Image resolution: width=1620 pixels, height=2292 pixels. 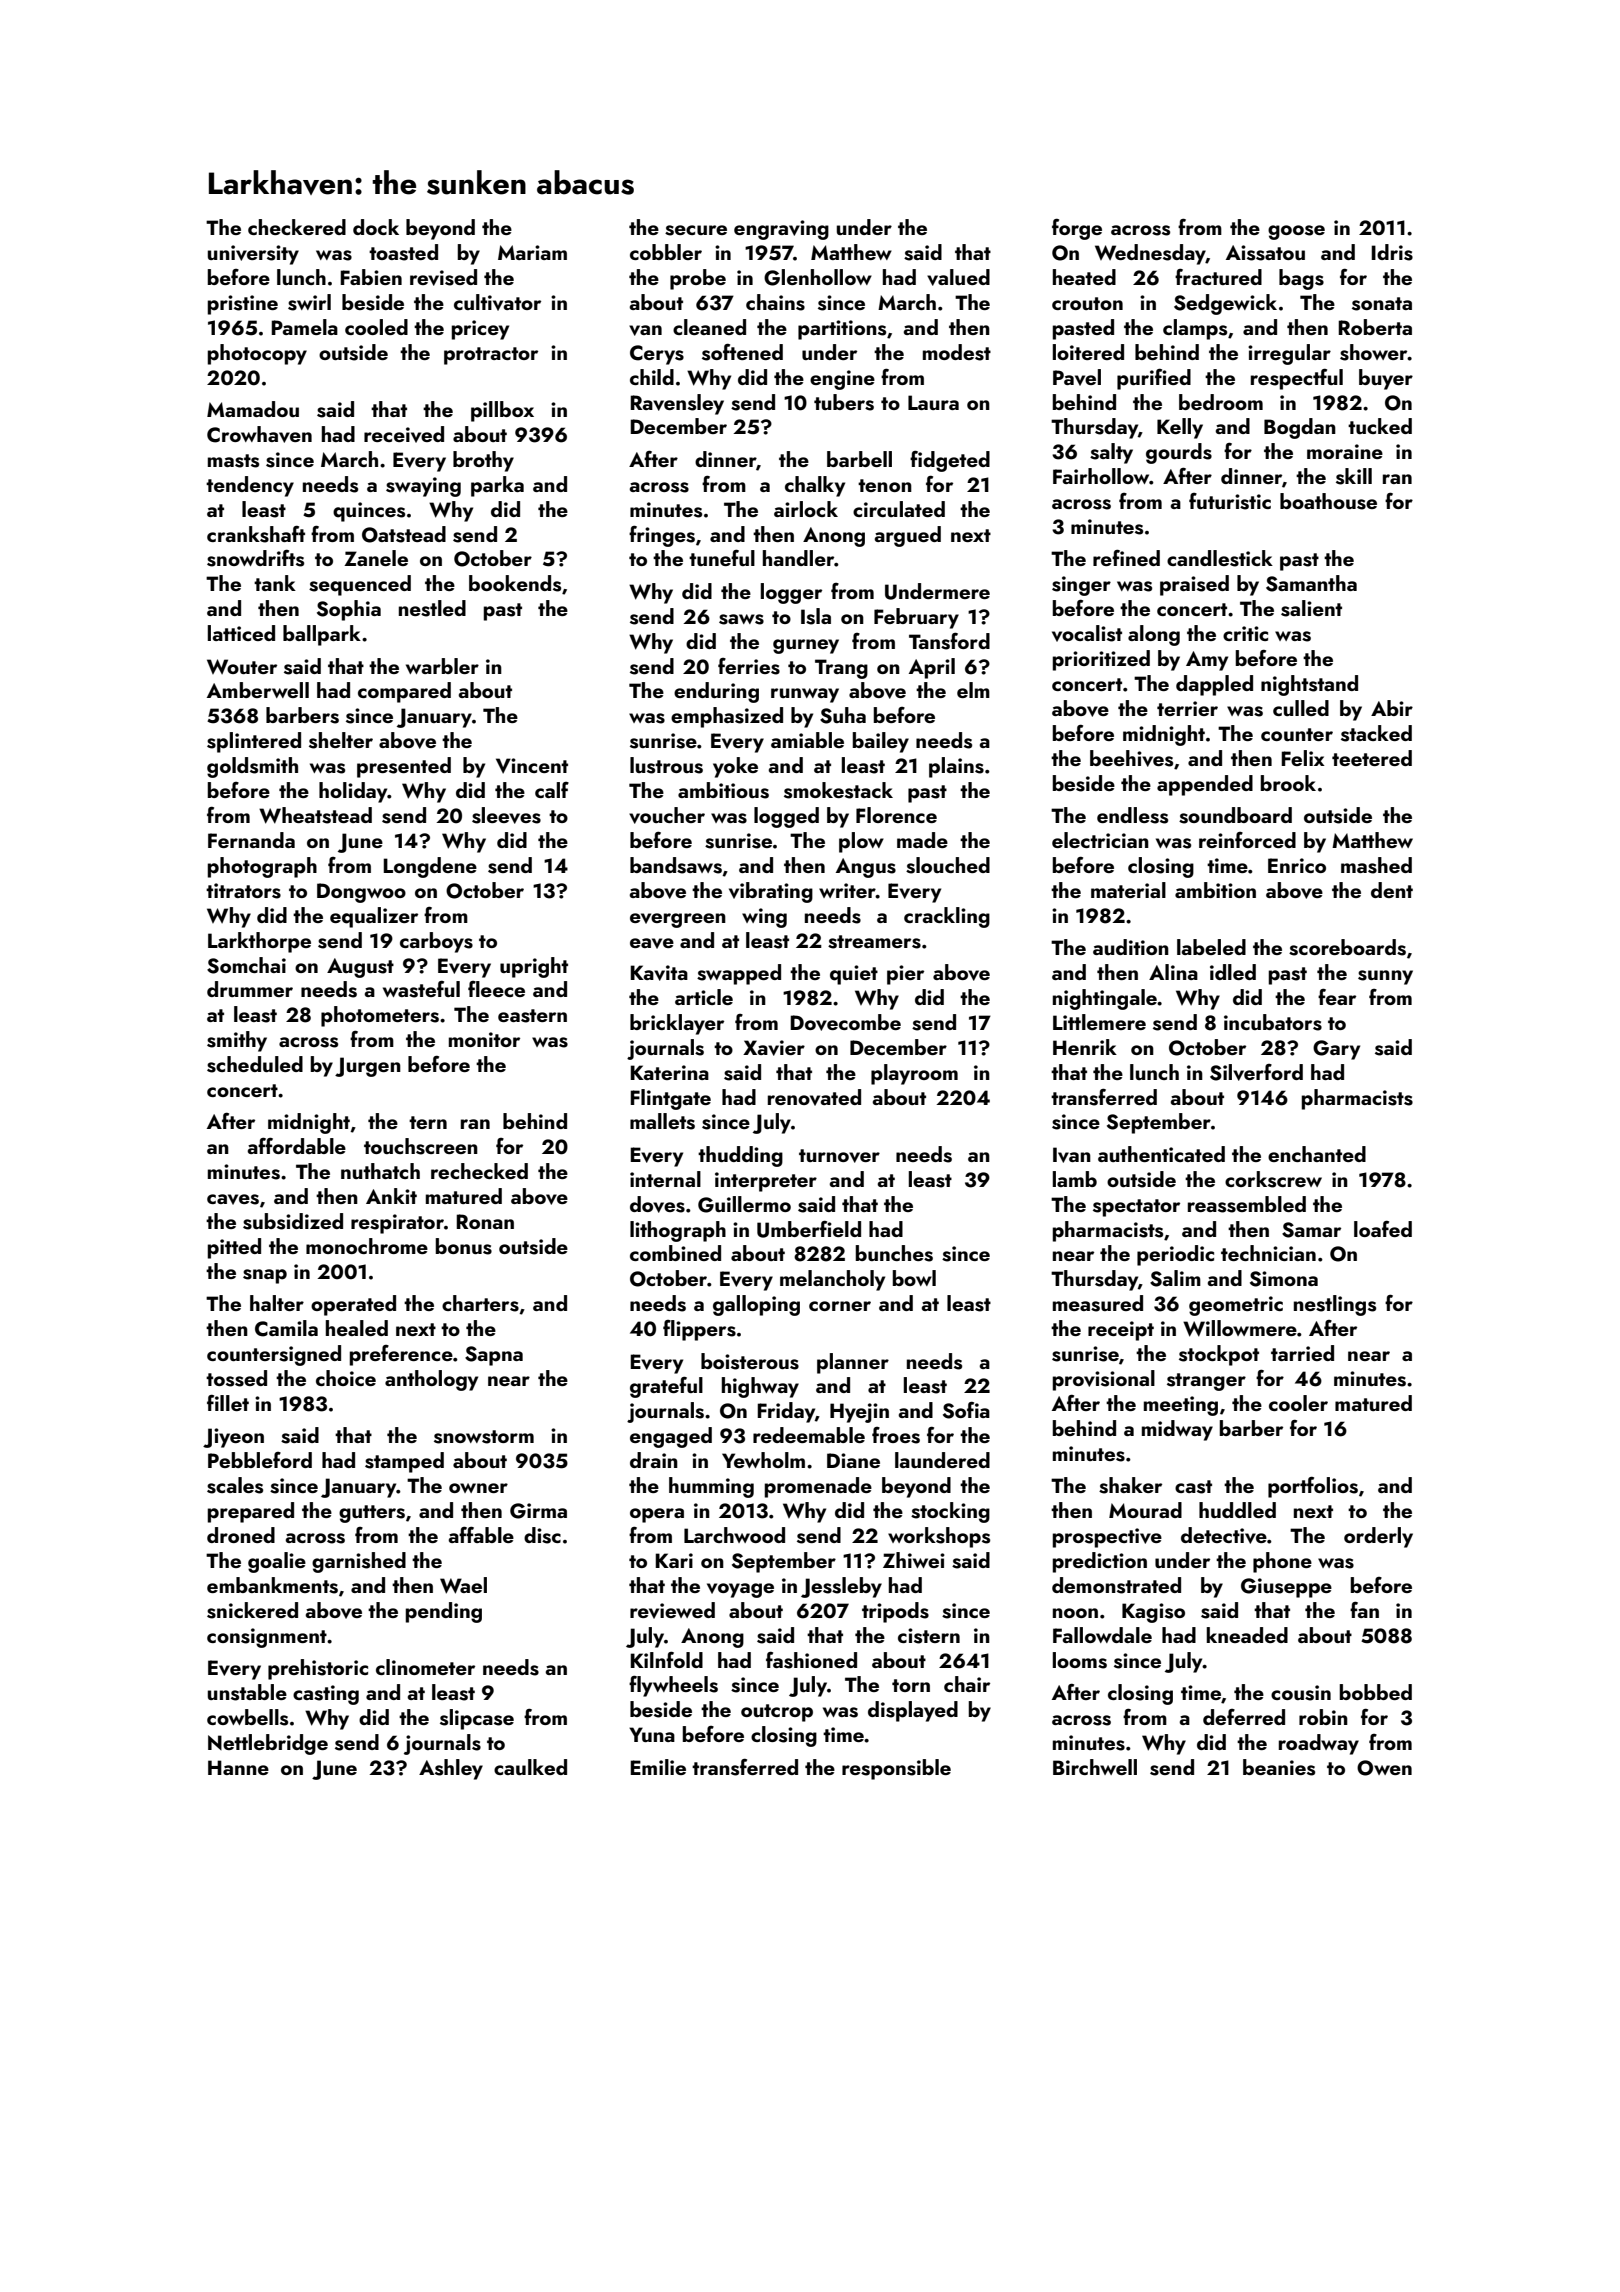 What do you see at coordinates (696, 230) in the image?
I see `secure` at bounding box center [696, 230].
